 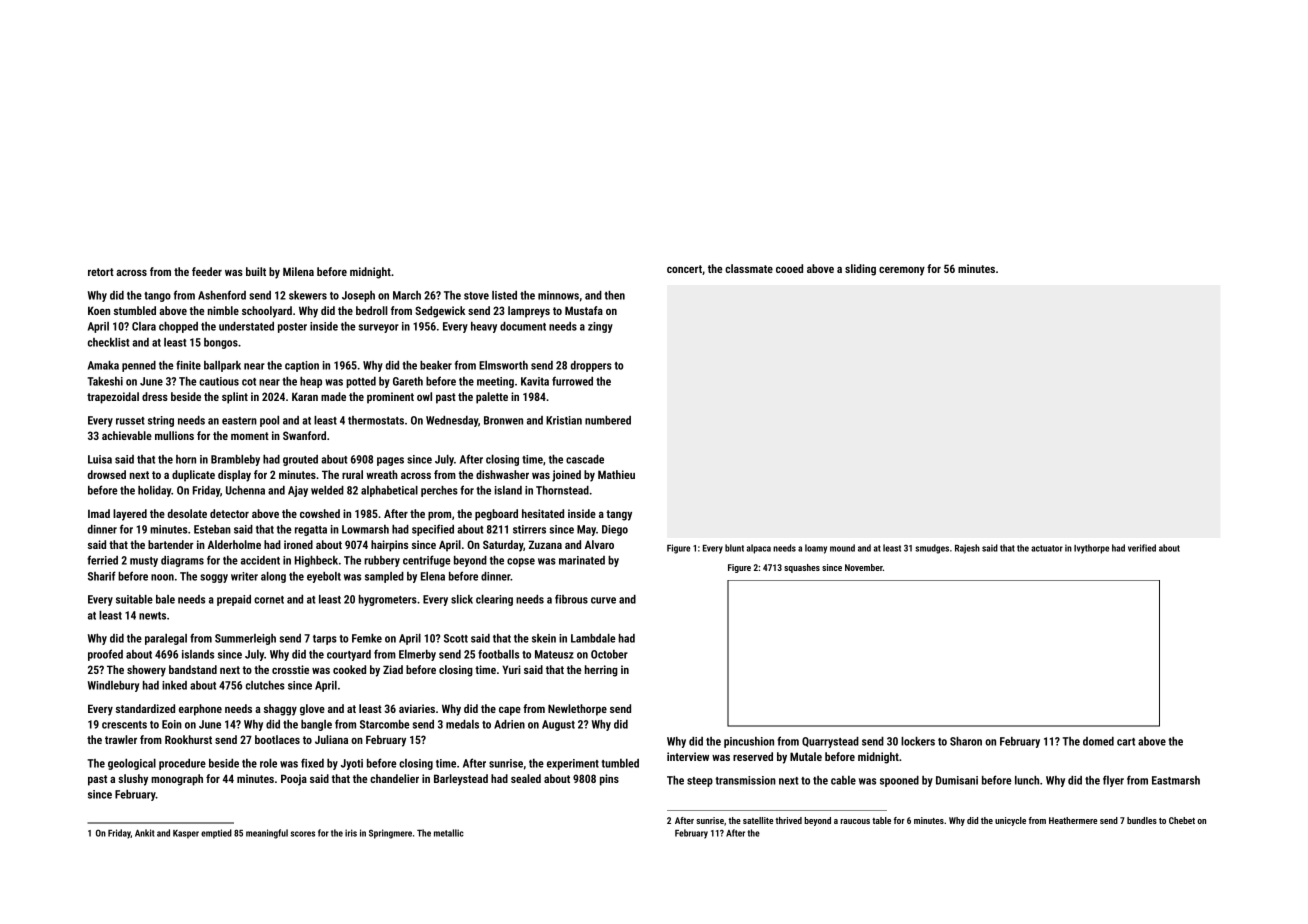 I want to click on verified, so click(x=1142, y=548).
